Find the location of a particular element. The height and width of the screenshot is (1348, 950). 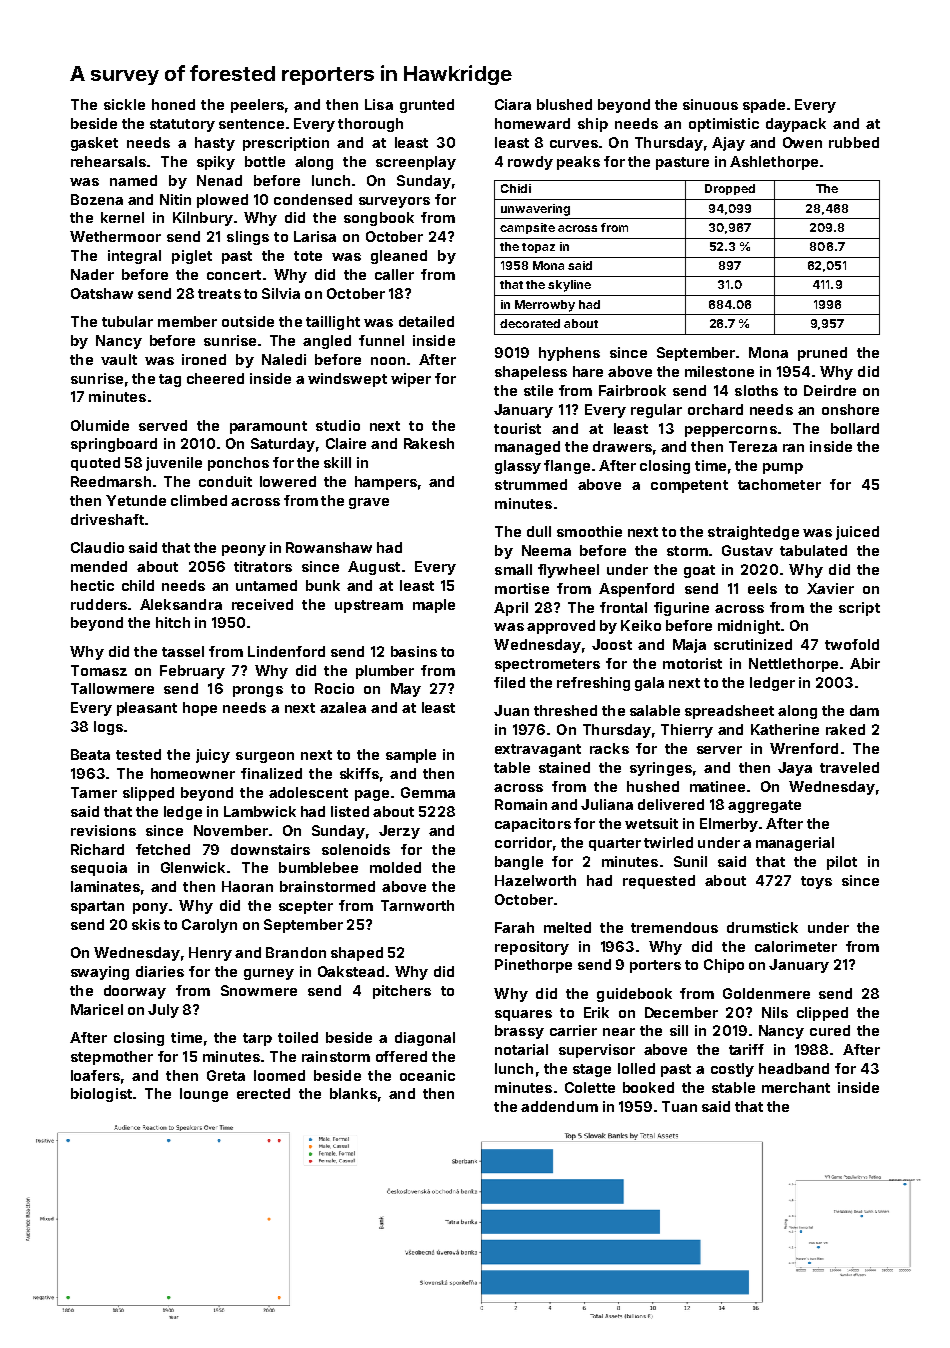

spreadsheet is located at coordinates (729, 712).
